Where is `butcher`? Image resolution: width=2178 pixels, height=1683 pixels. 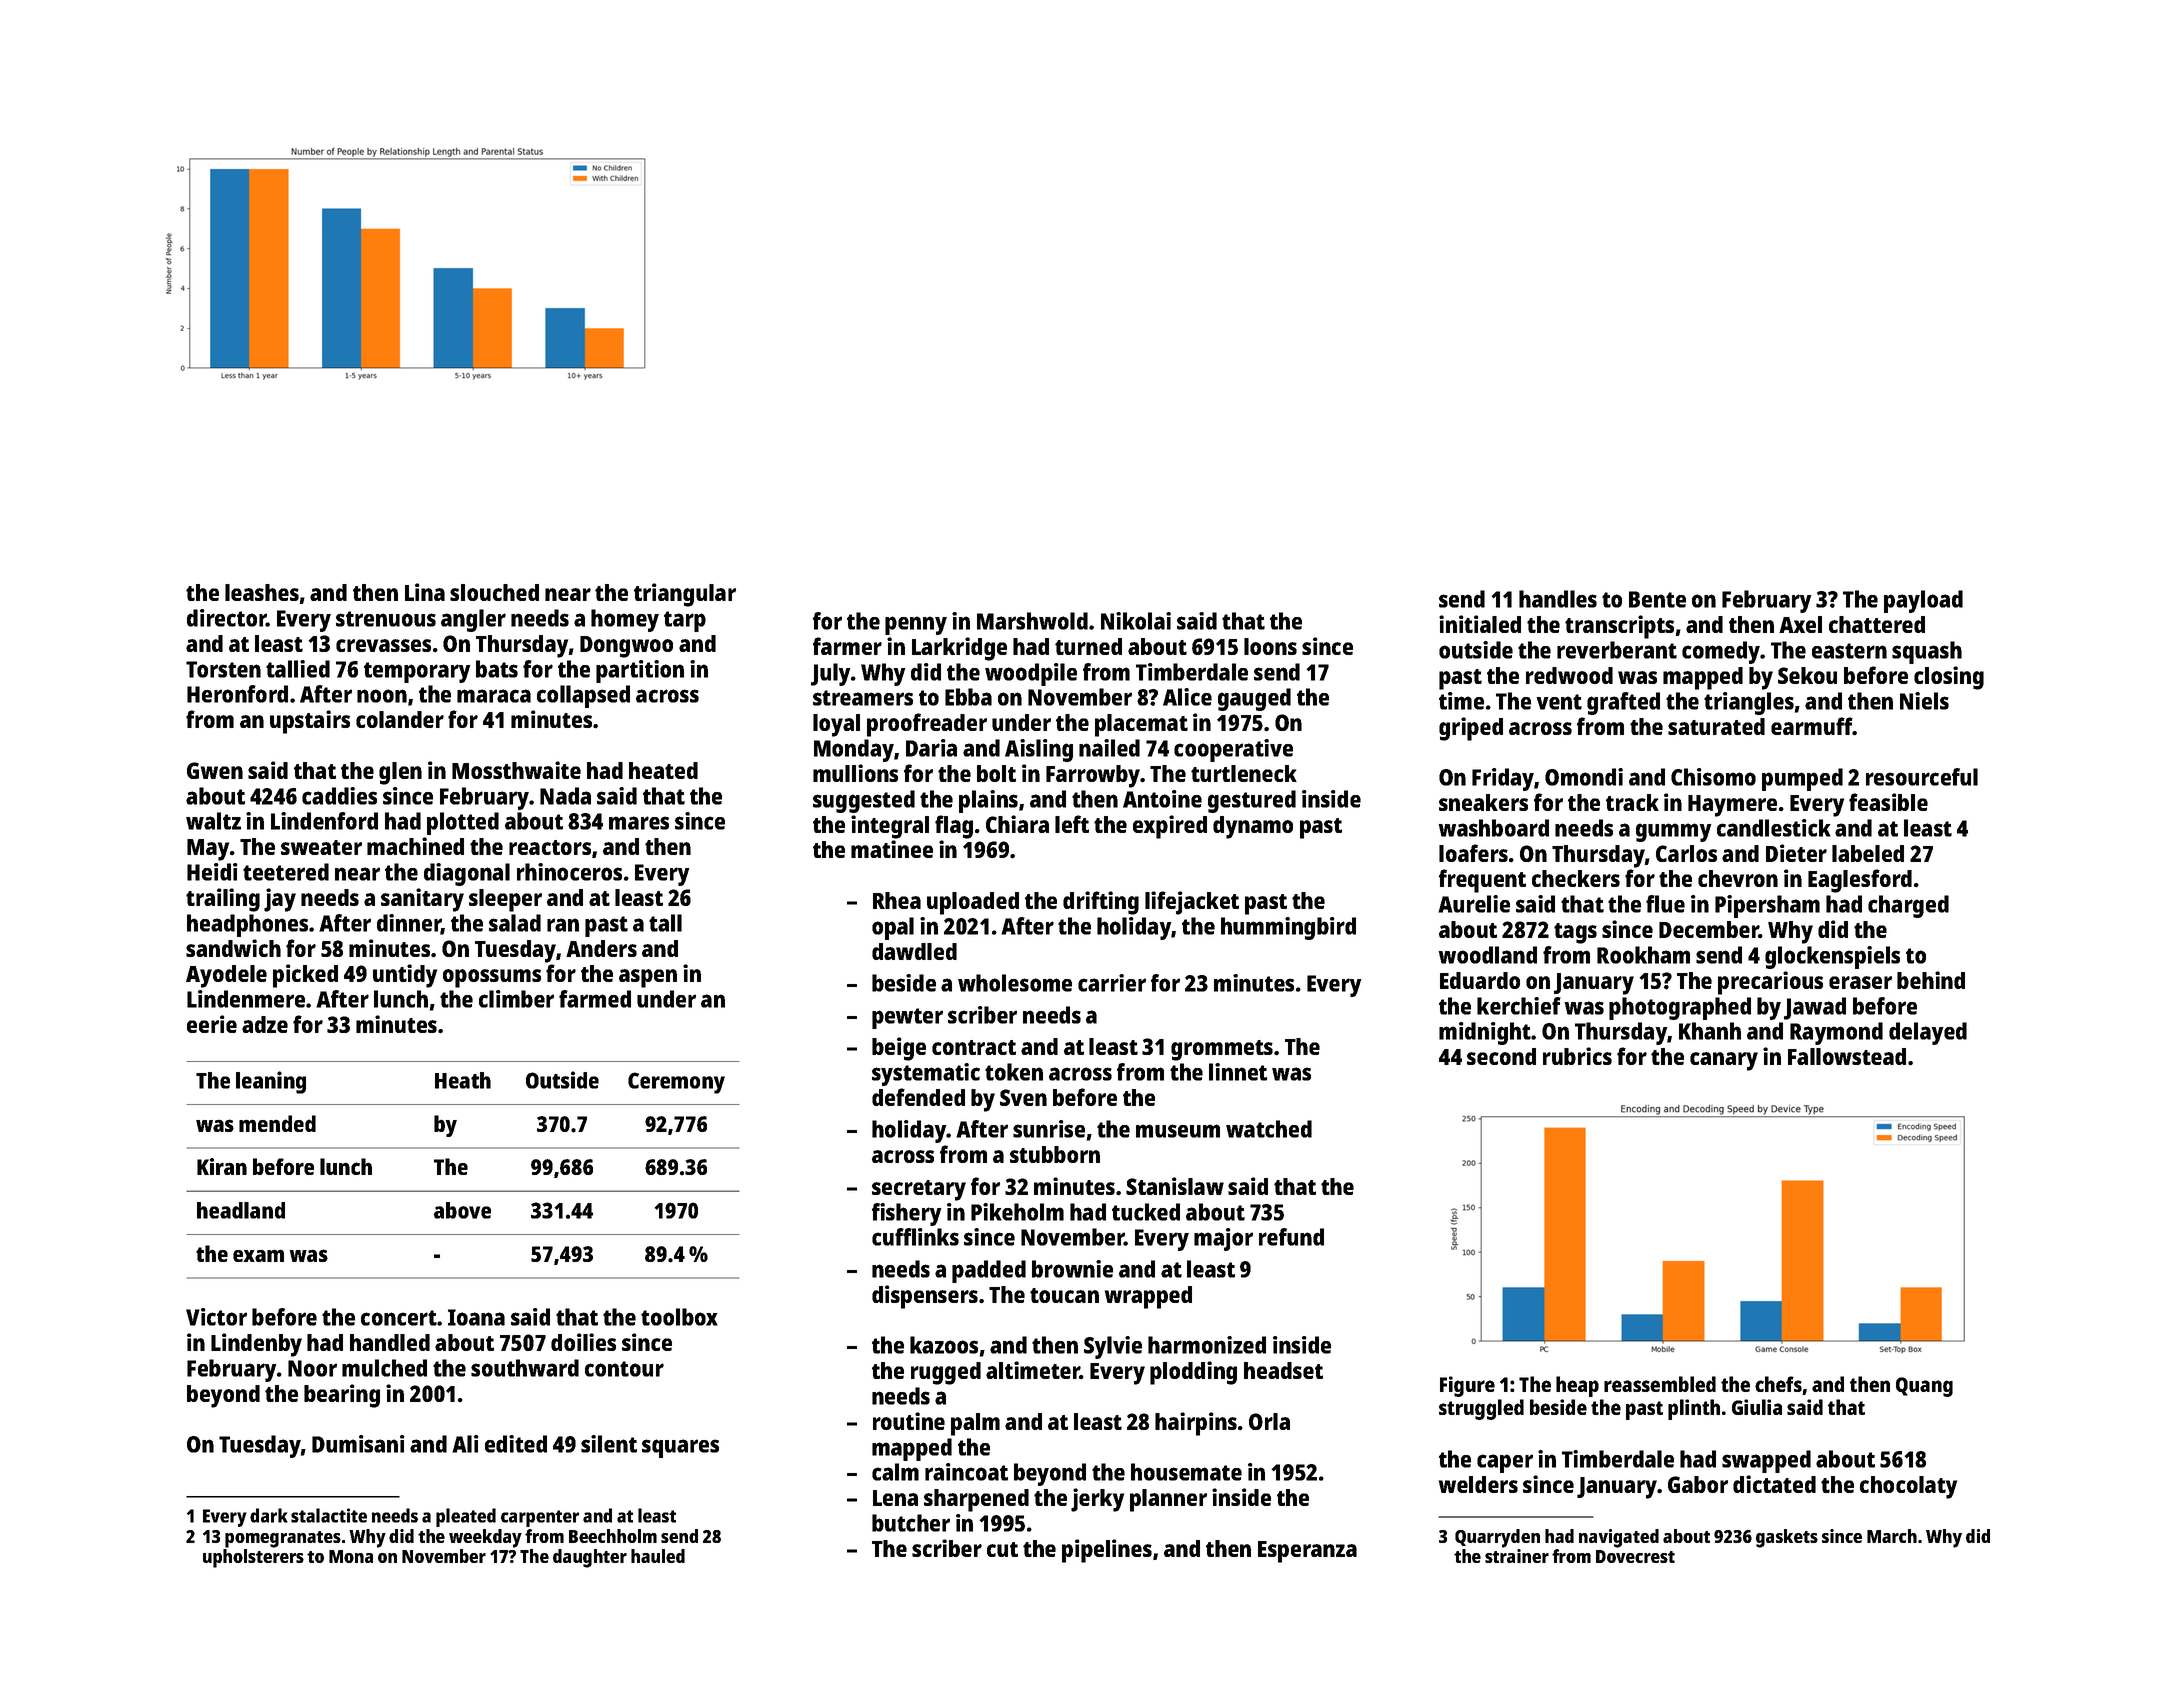
butcher is located at coordinates (911, 1523).
